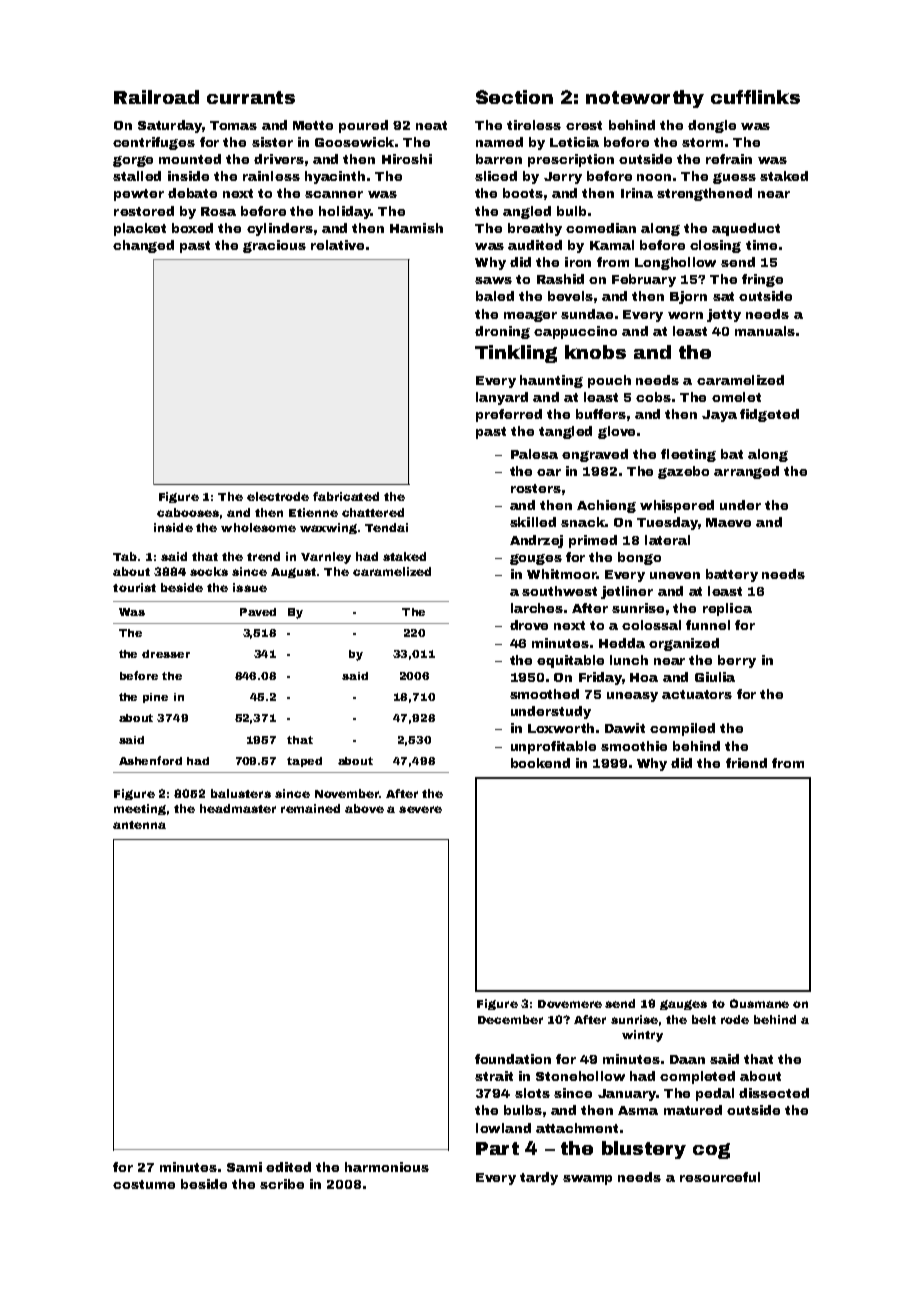 Image resolution: width=924 pixels, height=1308 pixels. Describe the element at coordinates (238, 808) in the screenshot. I see `headmaster` at that location.
